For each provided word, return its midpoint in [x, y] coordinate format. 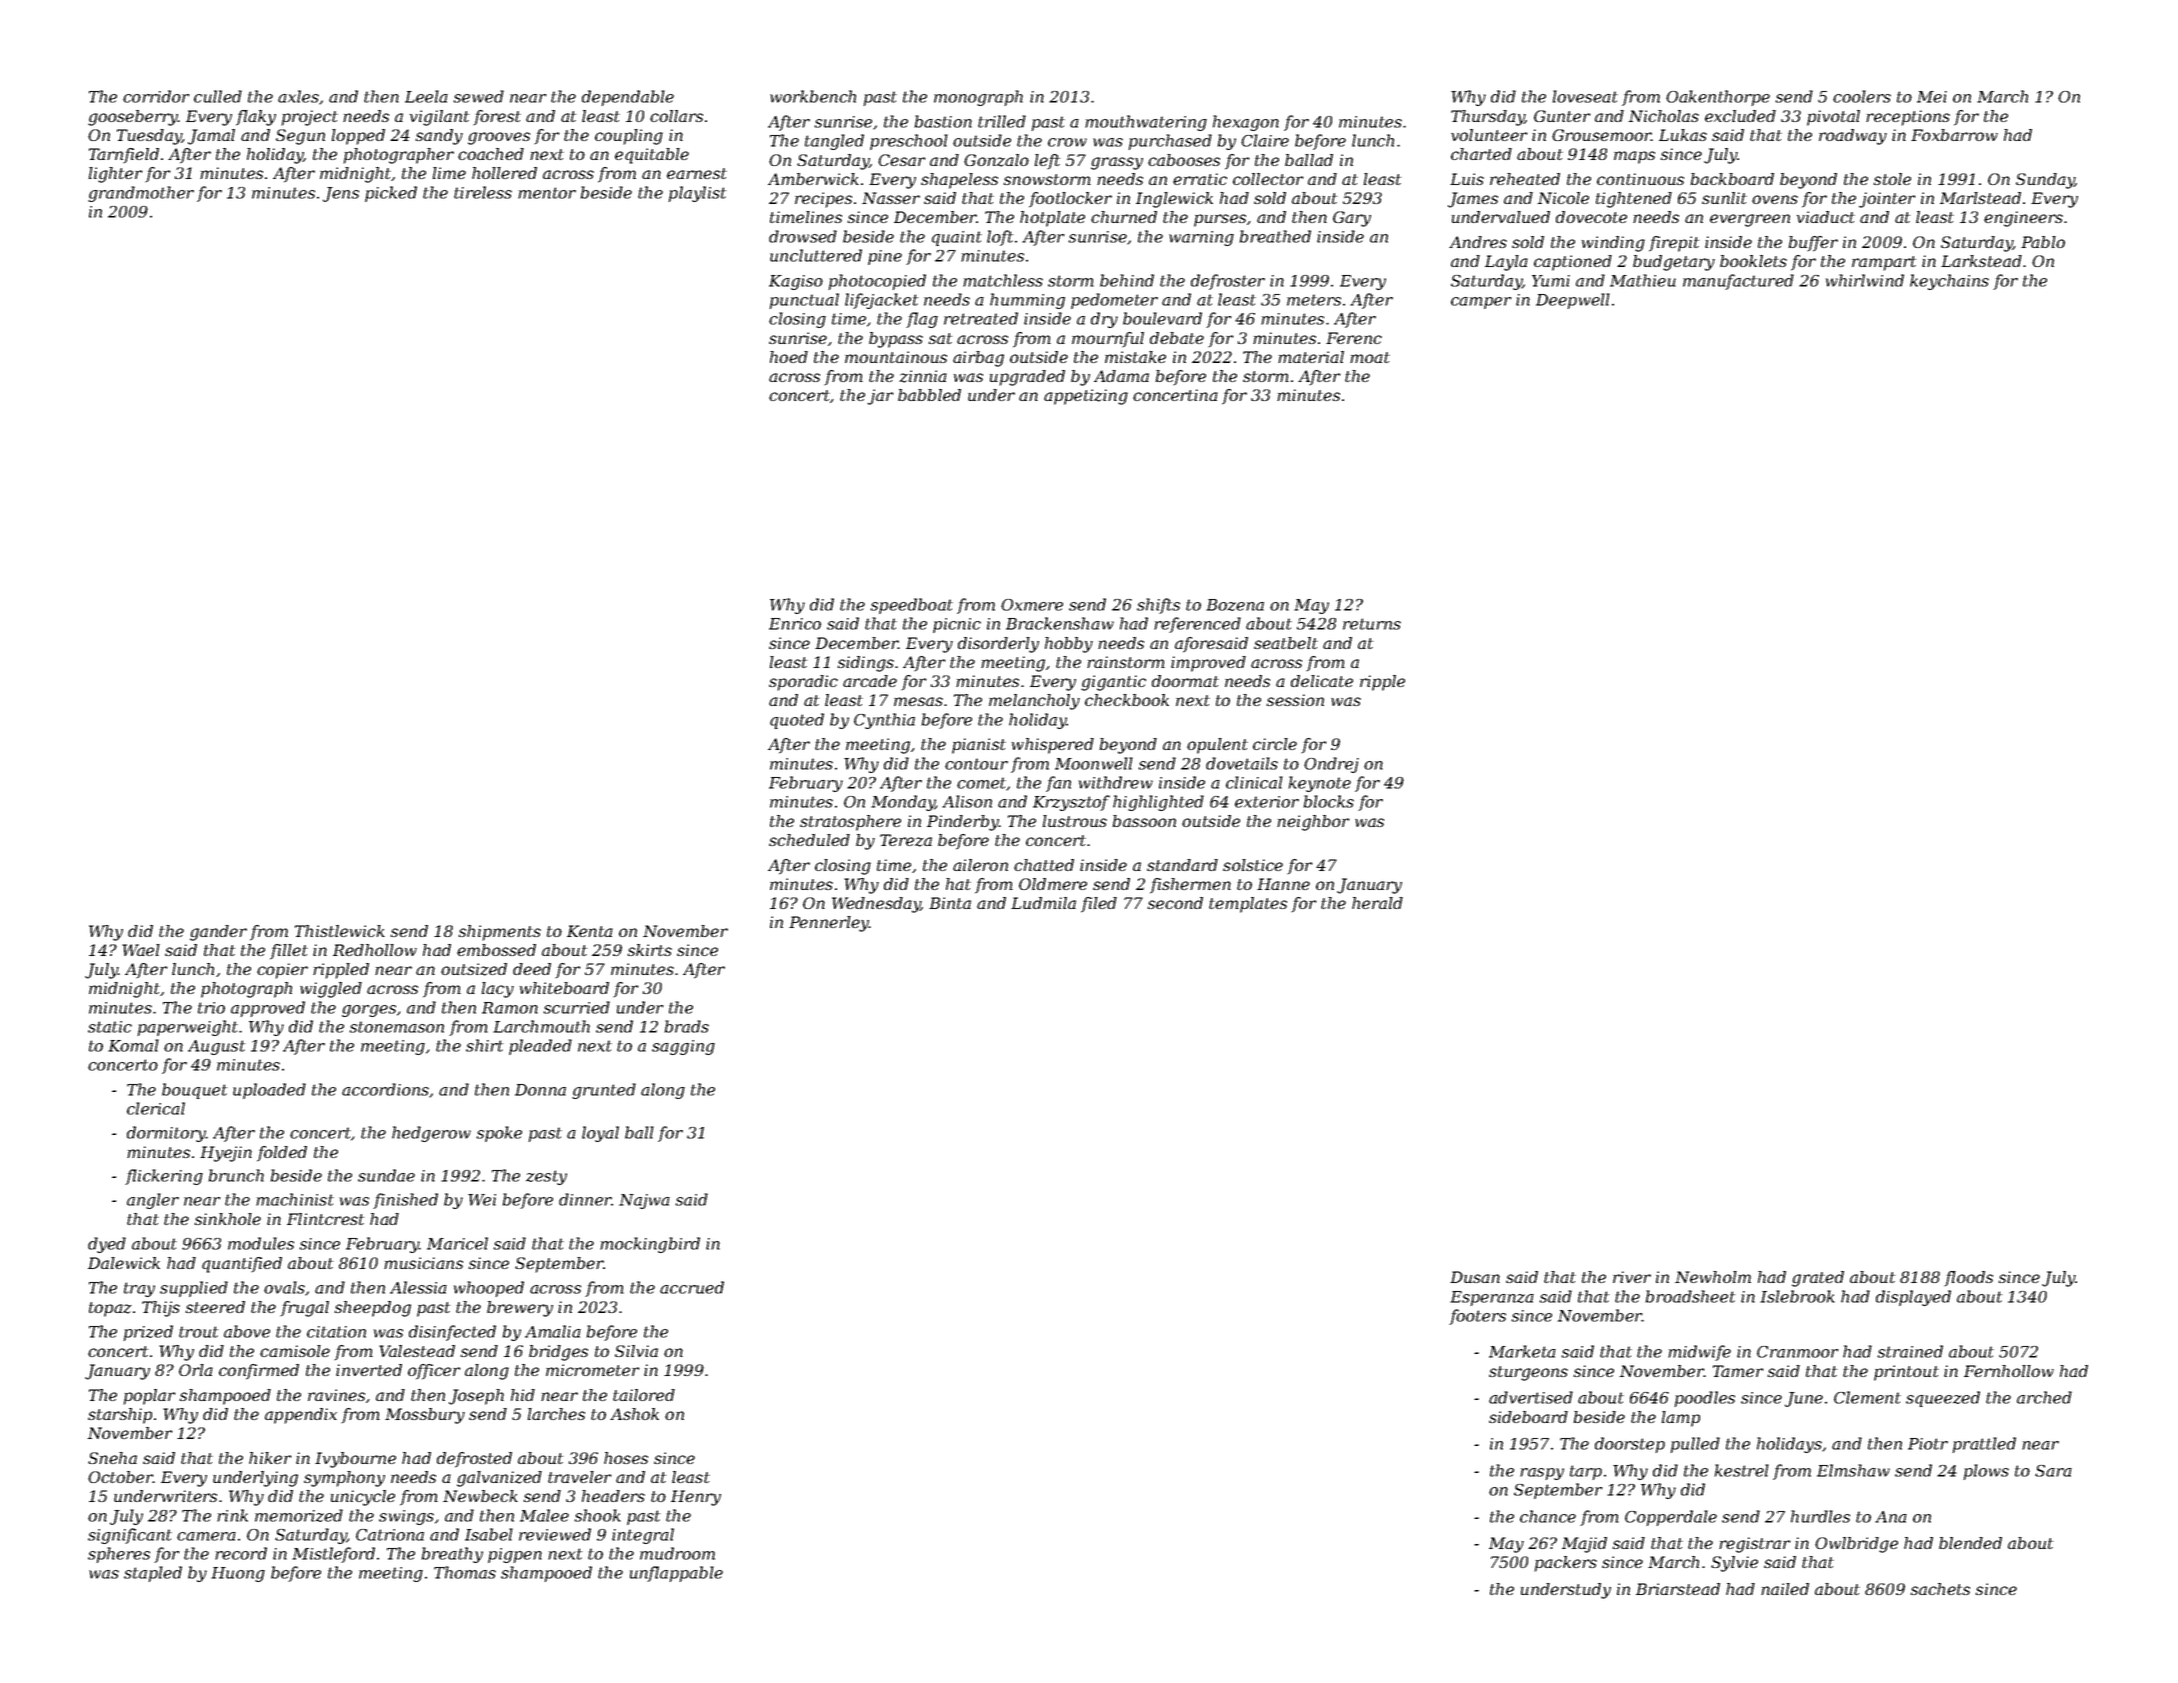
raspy [1542, 1474]
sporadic [803, 683]
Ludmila [1043, 903]
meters [1314, 300]
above [247, 1331]
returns [1372, 624]
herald [1377, 903]
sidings [866, 664]
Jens [341, 194]
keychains [1949, 282]
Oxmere [1032, 605]
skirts [650, 950]
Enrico [795, 624]
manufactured [1738, 282]
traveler [580, 1477]
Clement [1867, 1397]
